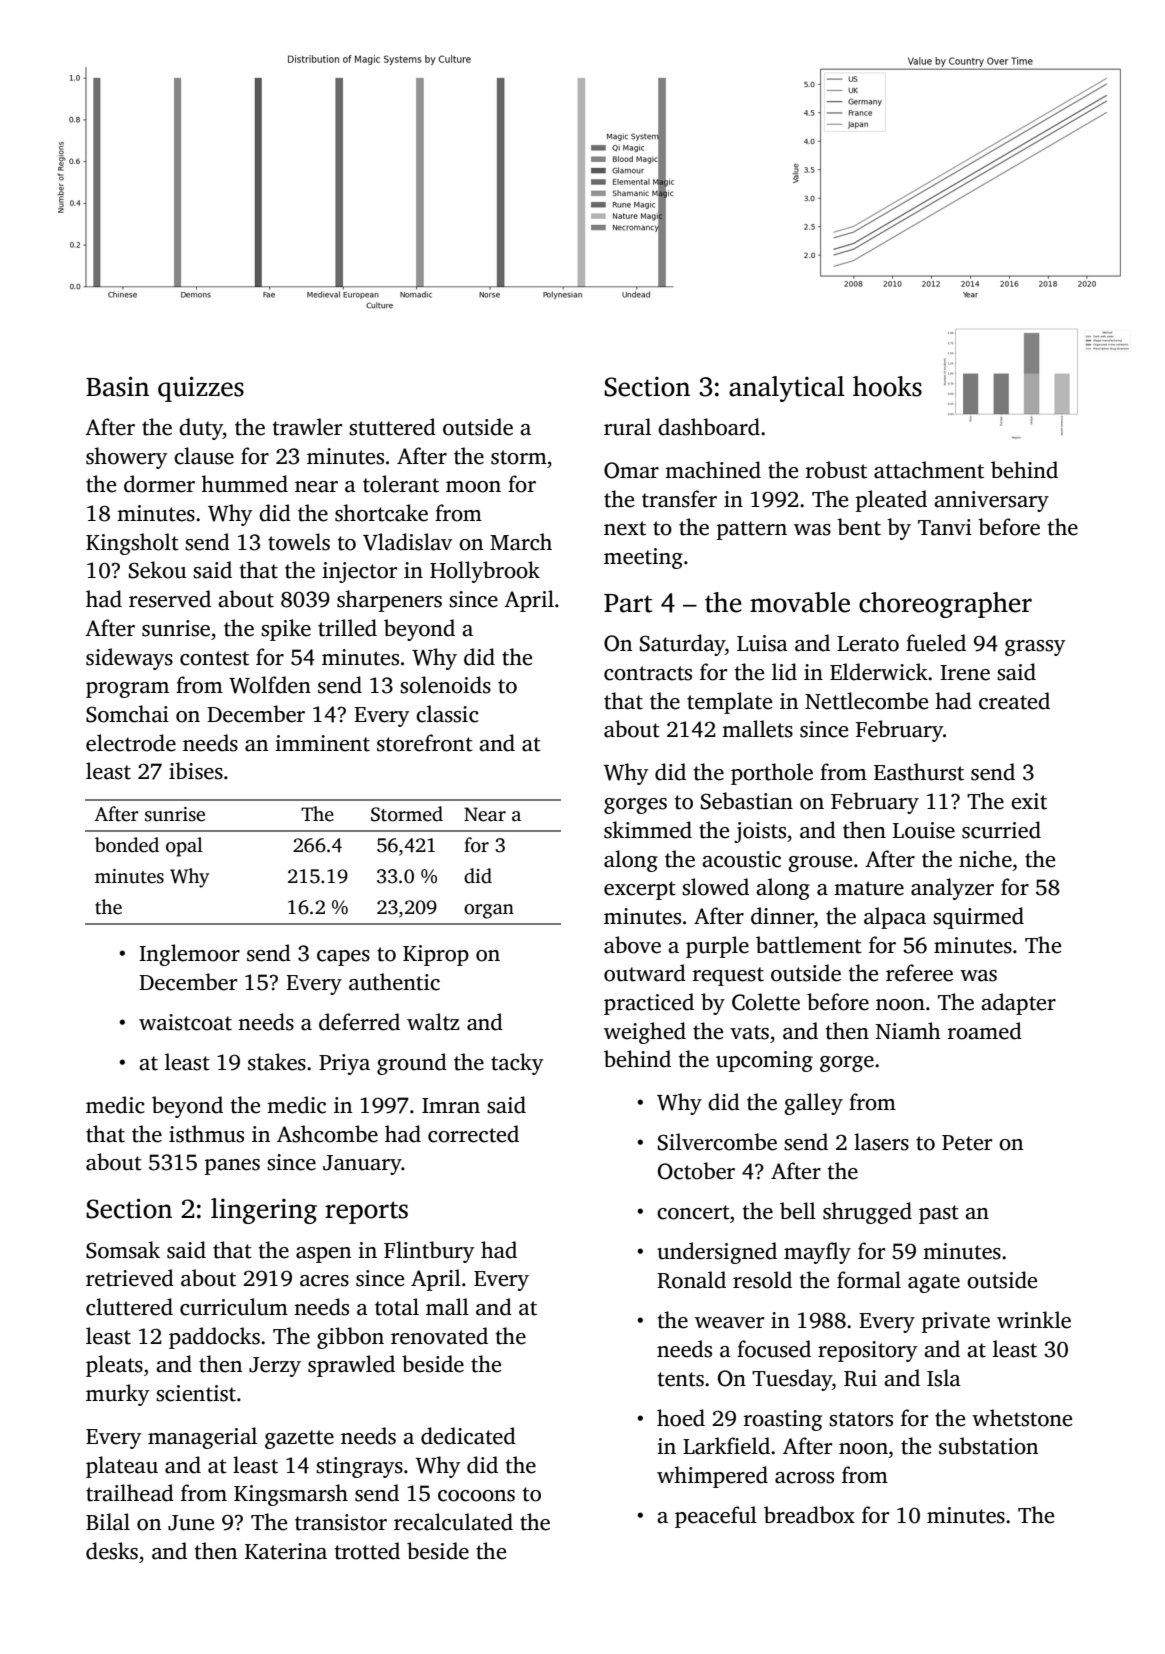  What do you see at coordinates (392, 427) in the document?
I see `stuttered` at bounding box center [392, 427].
